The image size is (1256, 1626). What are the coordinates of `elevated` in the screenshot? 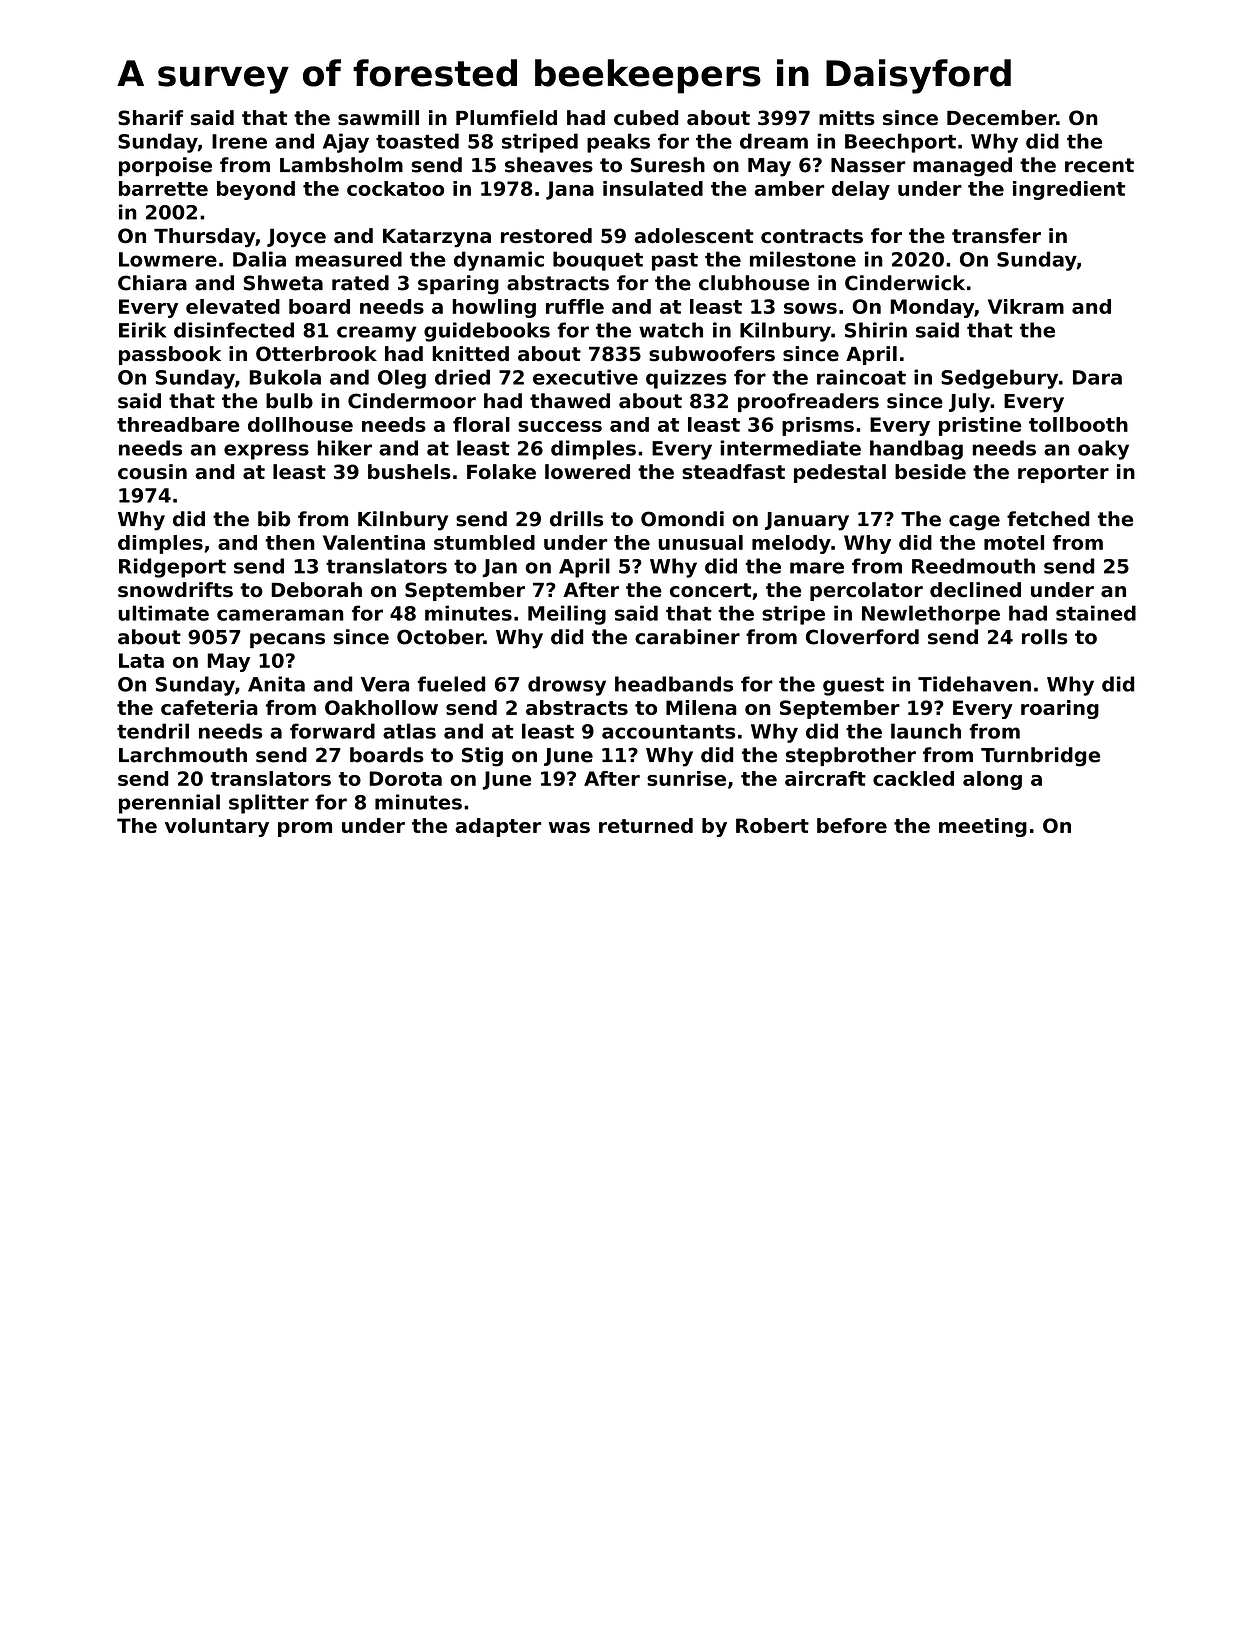 It's located at (233, 306).
